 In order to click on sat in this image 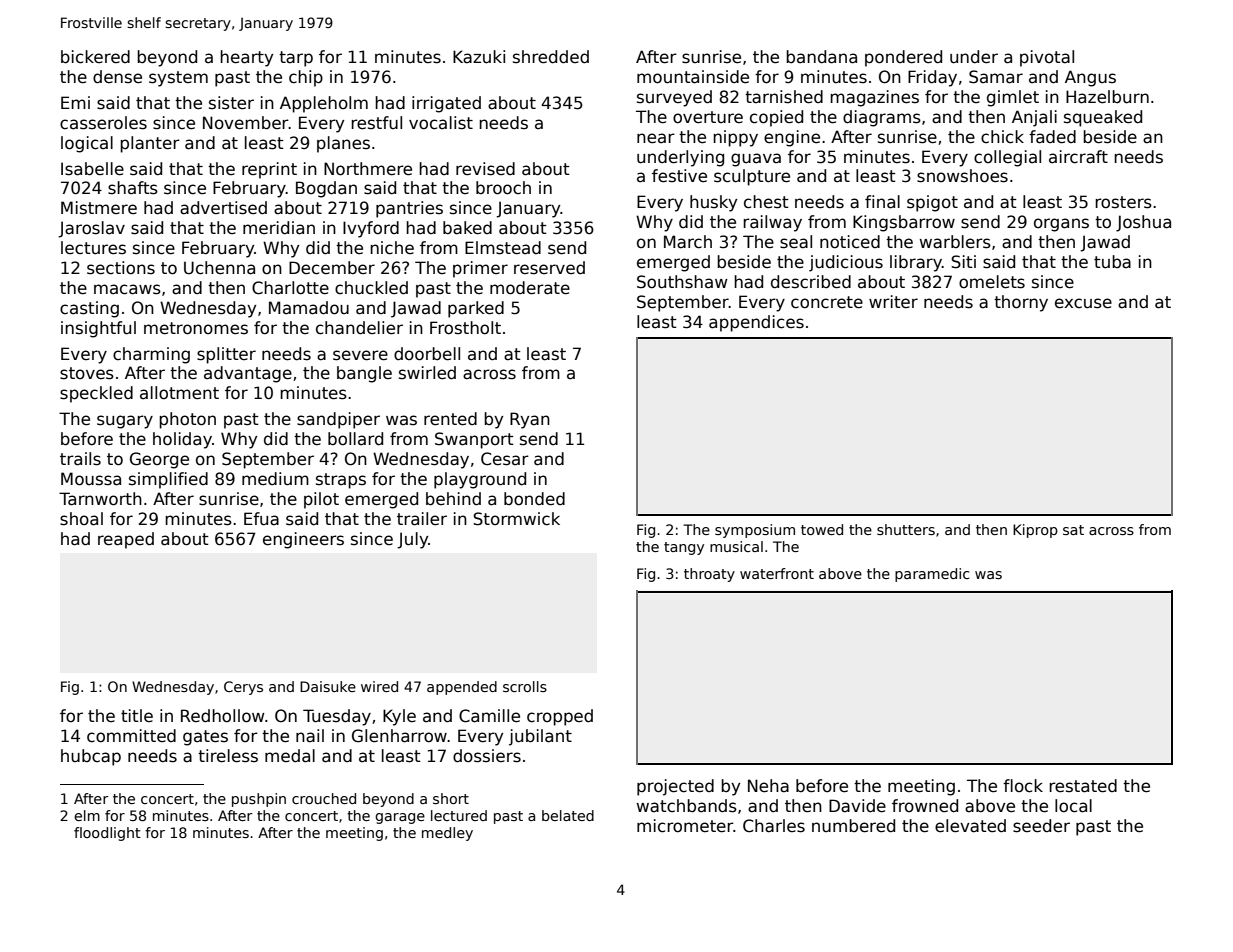, I will do `click(1073, 530)`.
